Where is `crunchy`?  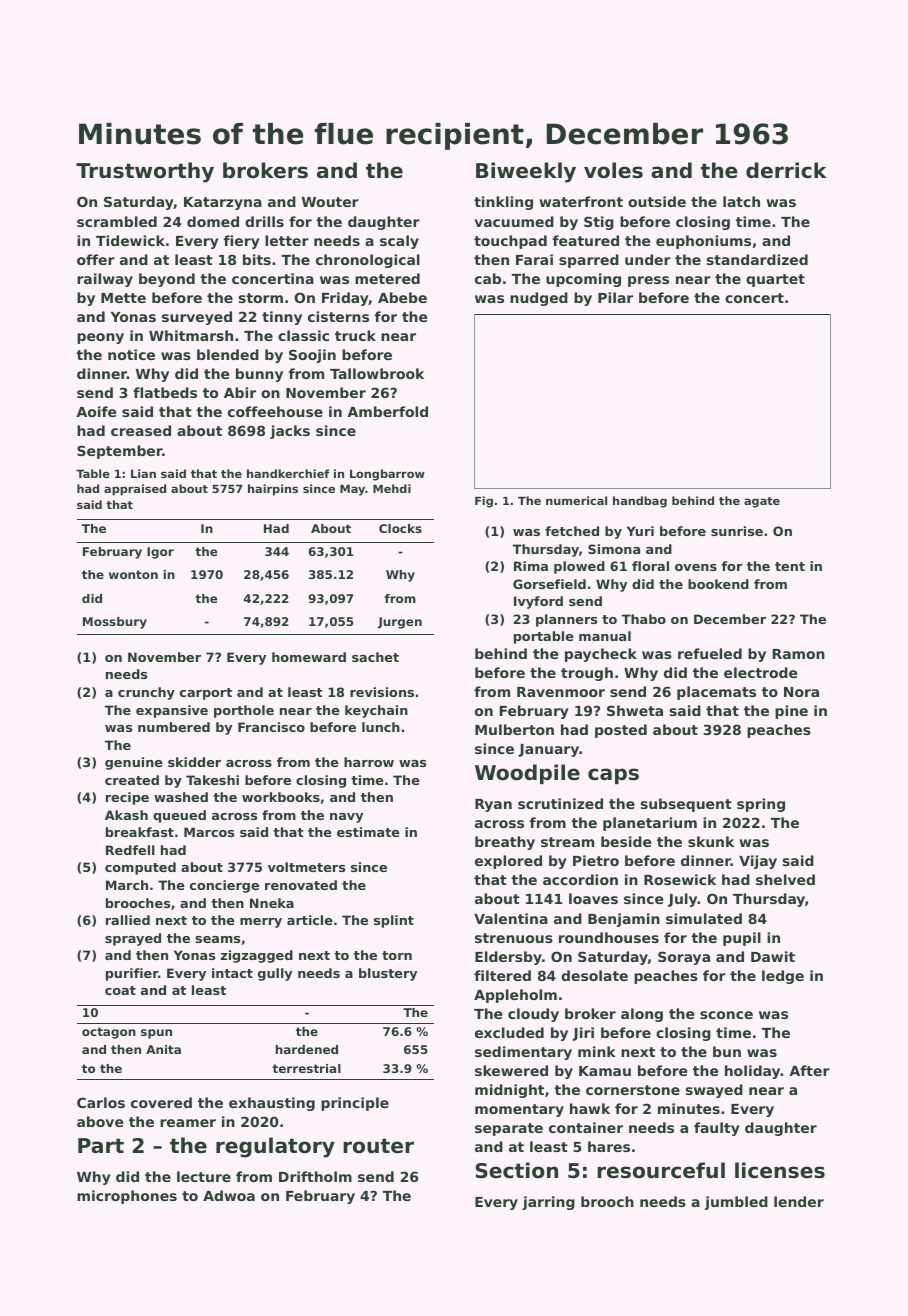
crunchy is located at coordinates (146, 693).
